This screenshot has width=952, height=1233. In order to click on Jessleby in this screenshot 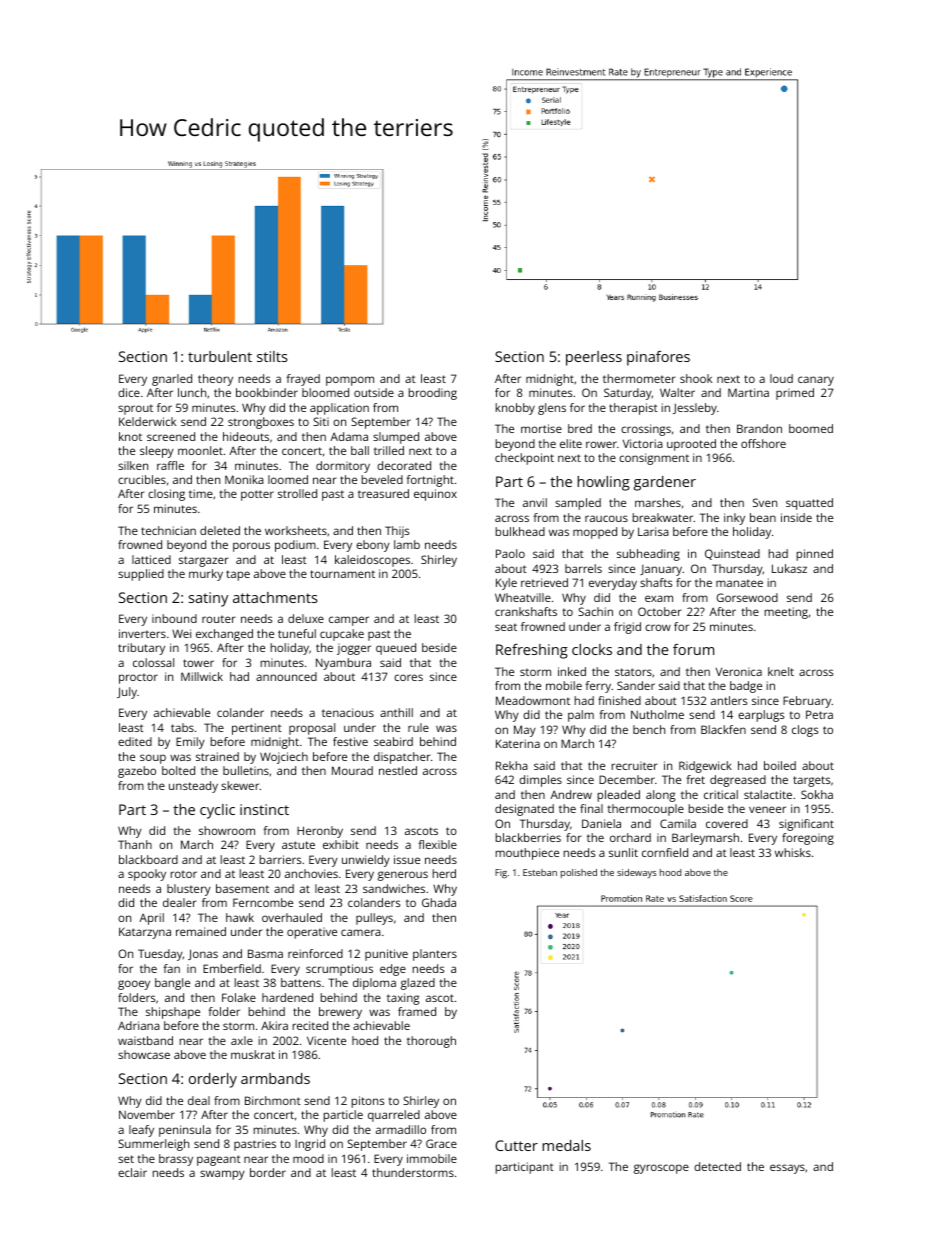, I will do `click(695, 409)`.
